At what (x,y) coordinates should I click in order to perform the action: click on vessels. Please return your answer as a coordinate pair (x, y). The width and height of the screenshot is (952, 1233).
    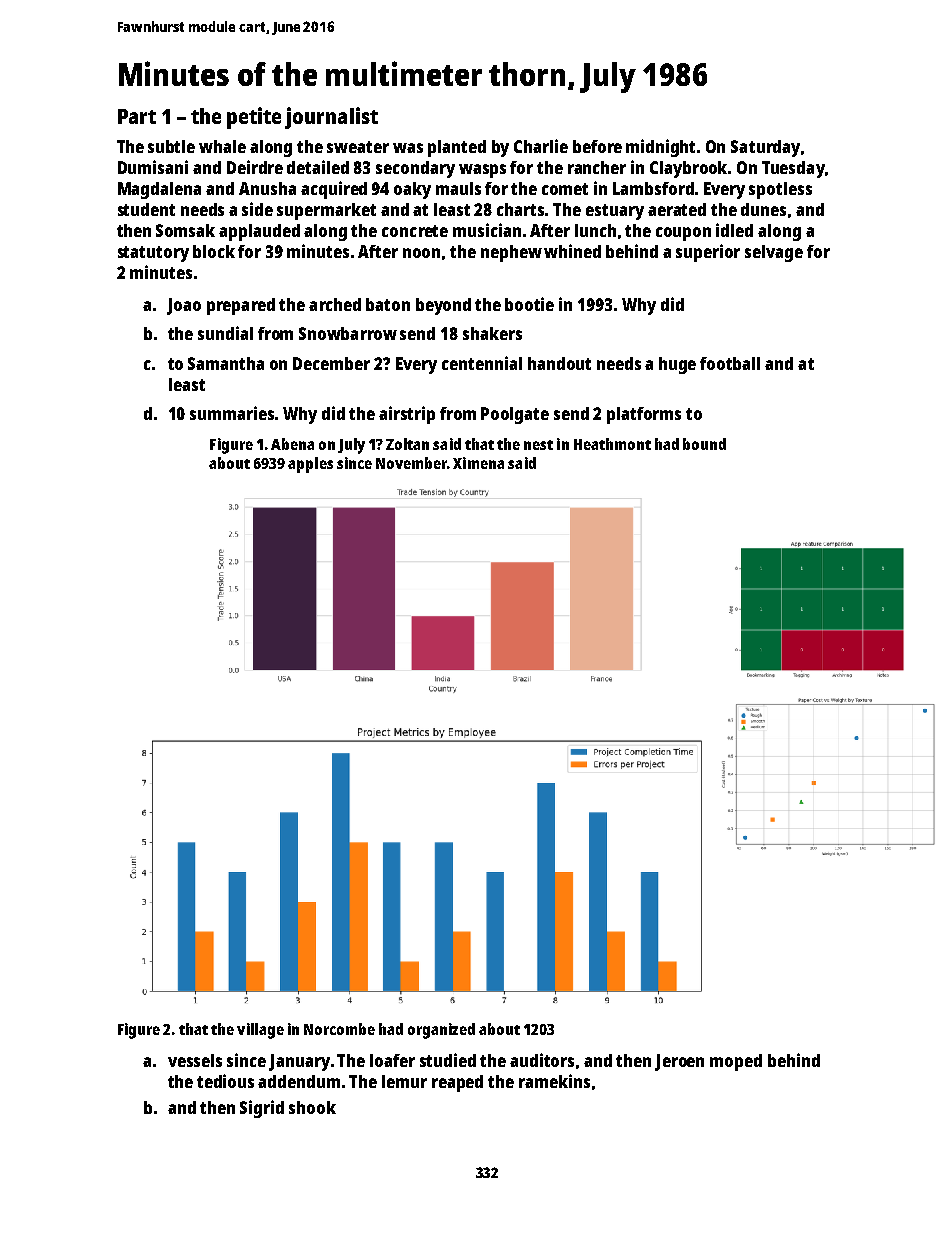
    Looking at the image, I should click on (195, 1060).
